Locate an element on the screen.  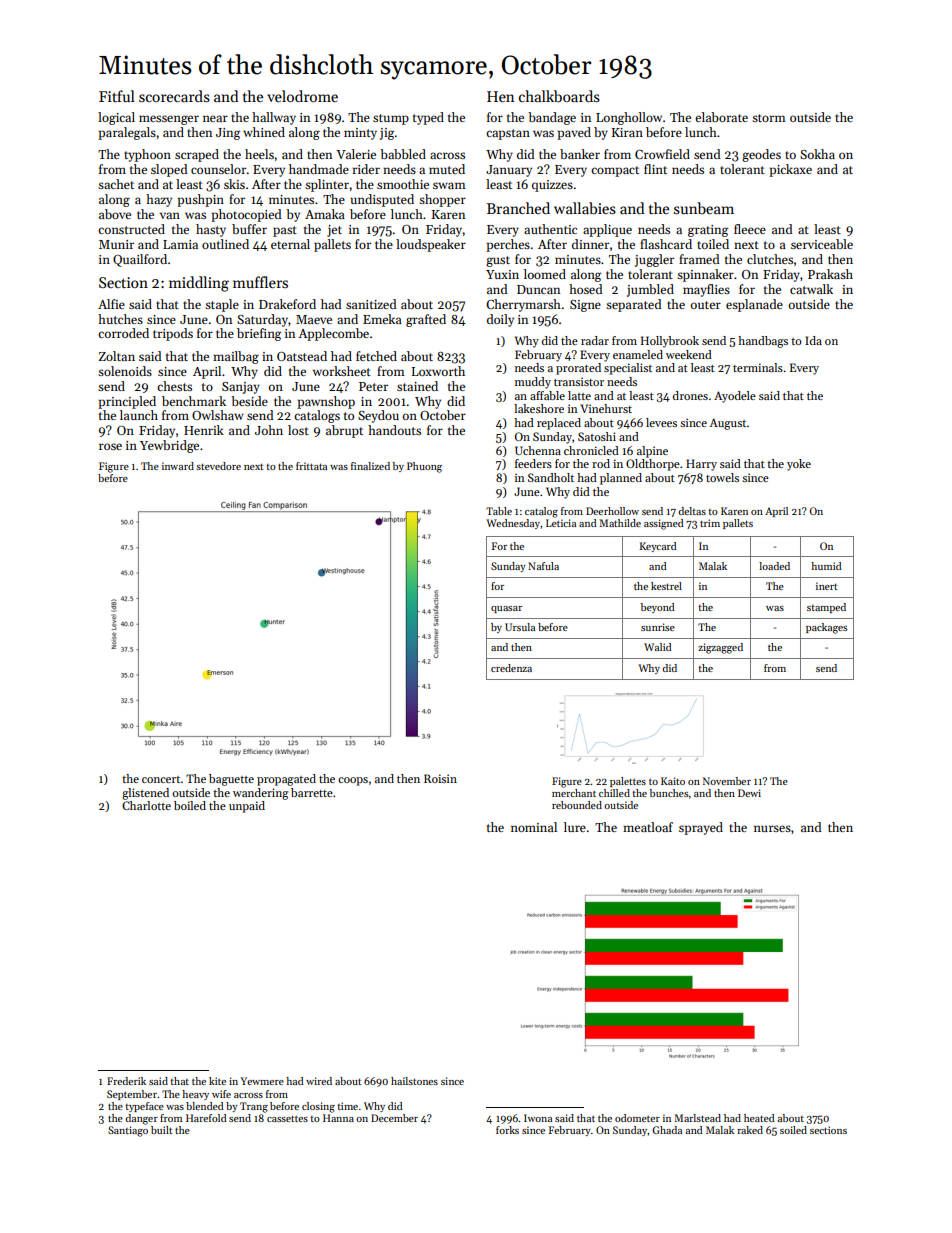
nominal is located at coordinates (534, 827).
